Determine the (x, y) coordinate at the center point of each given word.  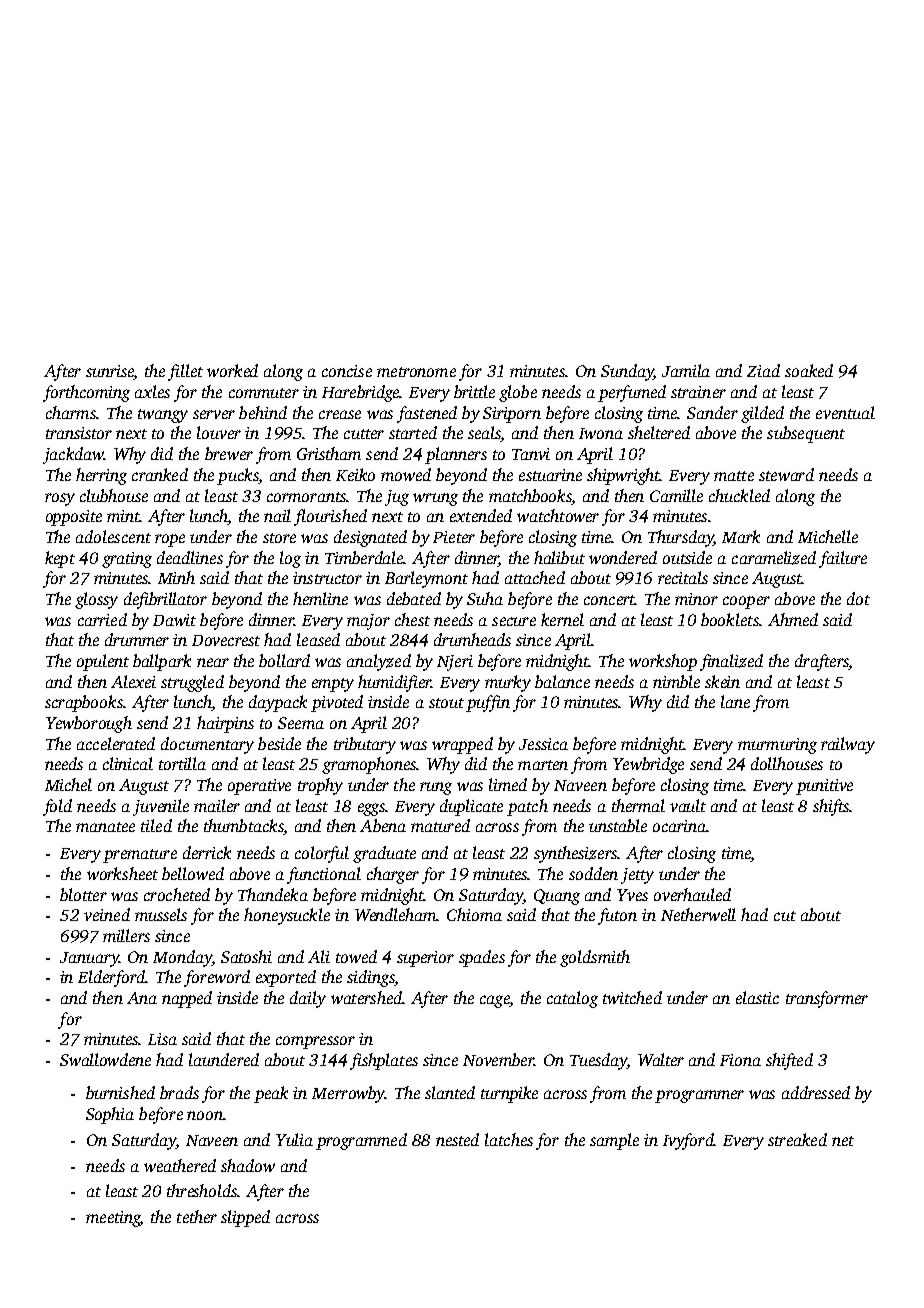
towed (356, 956)
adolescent (113, 536)
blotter (83, 894)
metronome (416, 372)
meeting (113, 1219)
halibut (559, 557)
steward (786, 474)
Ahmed (793, 619)
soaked (809, 370)
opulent (103, 662)
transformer (827, 999)
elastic (757, 997)
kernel (562, 619)
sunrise (110, 372)
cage (495, 1001)
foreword (217, 978)
